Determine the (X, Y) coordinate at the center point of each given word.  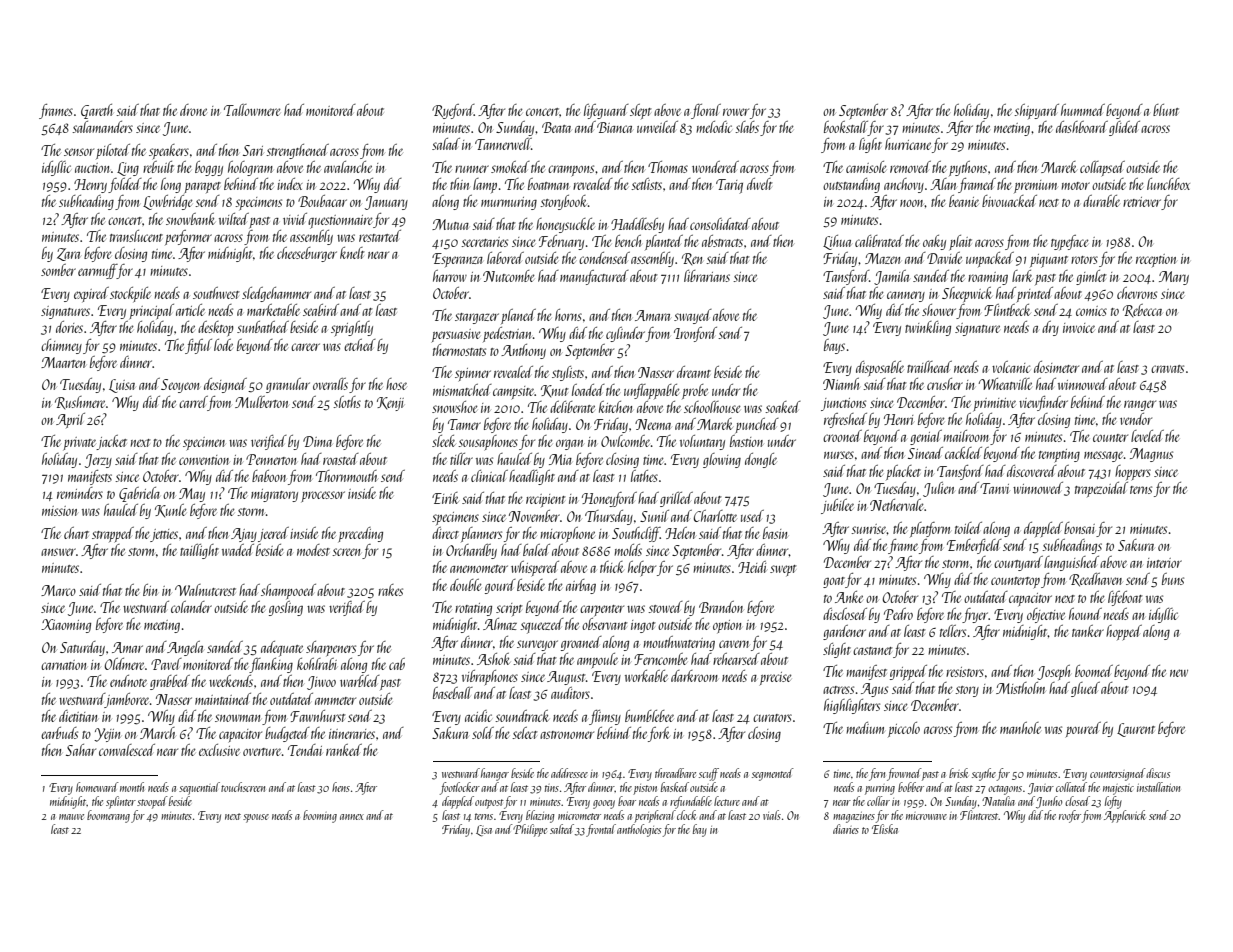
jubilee (837, 506)
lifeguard (606, 111)
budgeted (287, 734)
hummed (1083, 110)
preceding (361, 534)
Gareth (97, 111)
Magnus (1151, 455)
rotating (473, 609)
